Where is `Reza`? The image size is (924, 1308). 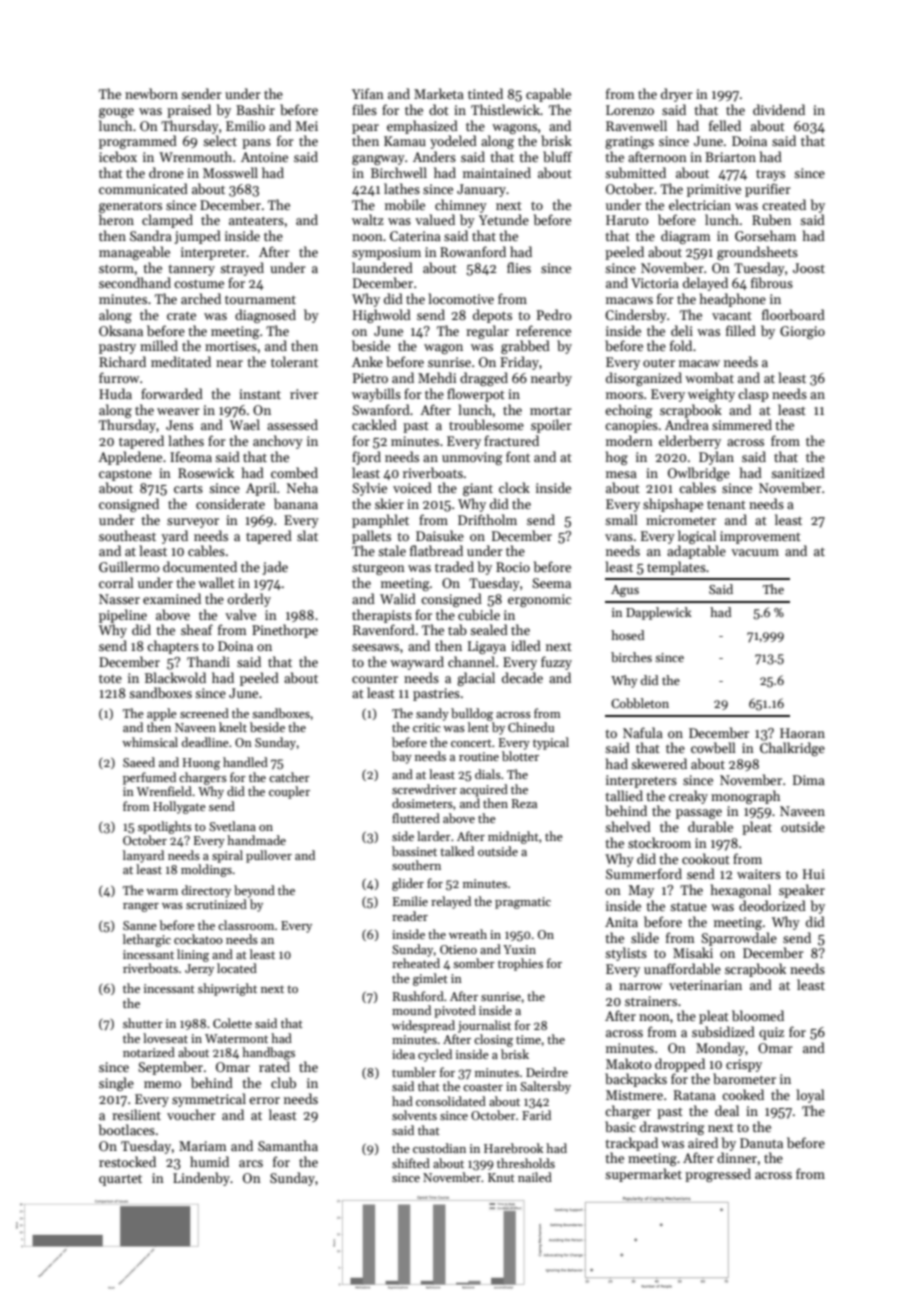
Reza is located at coordinates (524, 803).
